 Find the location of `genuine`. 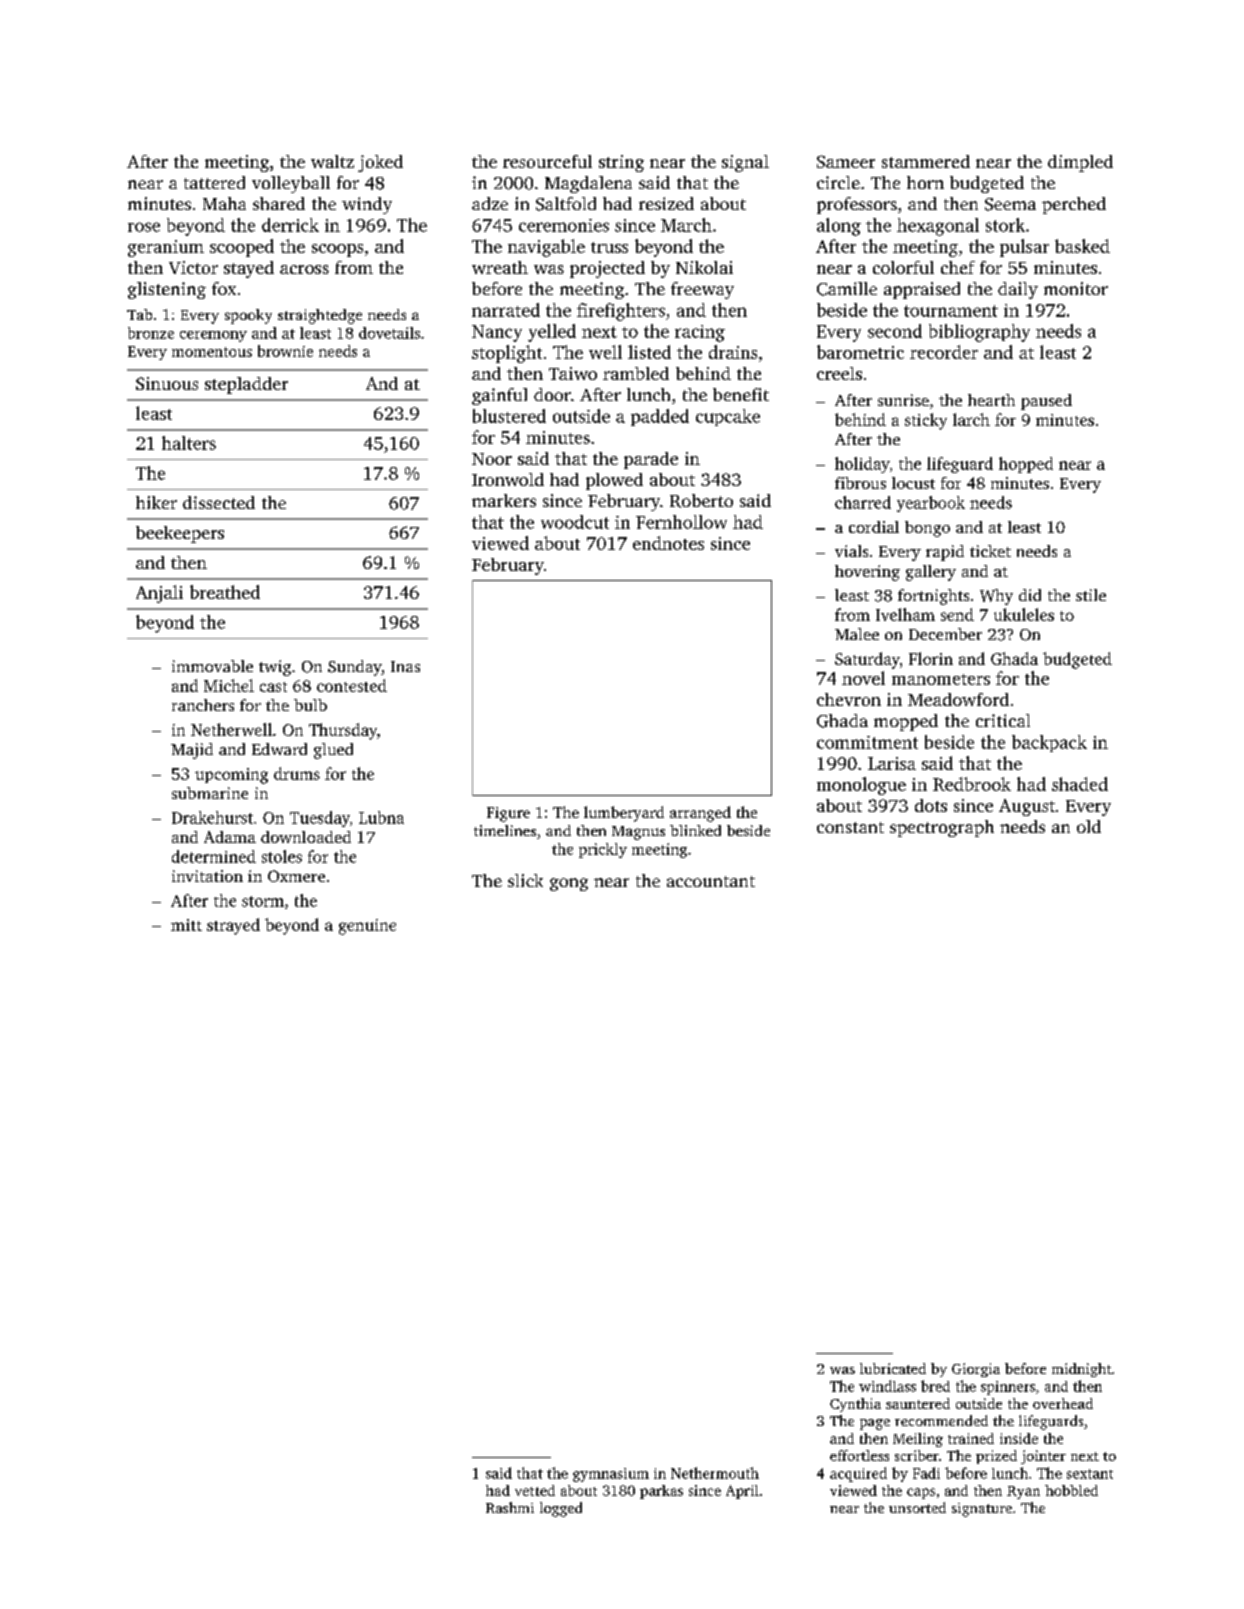

genuine is located at coordinates (367, 927).
